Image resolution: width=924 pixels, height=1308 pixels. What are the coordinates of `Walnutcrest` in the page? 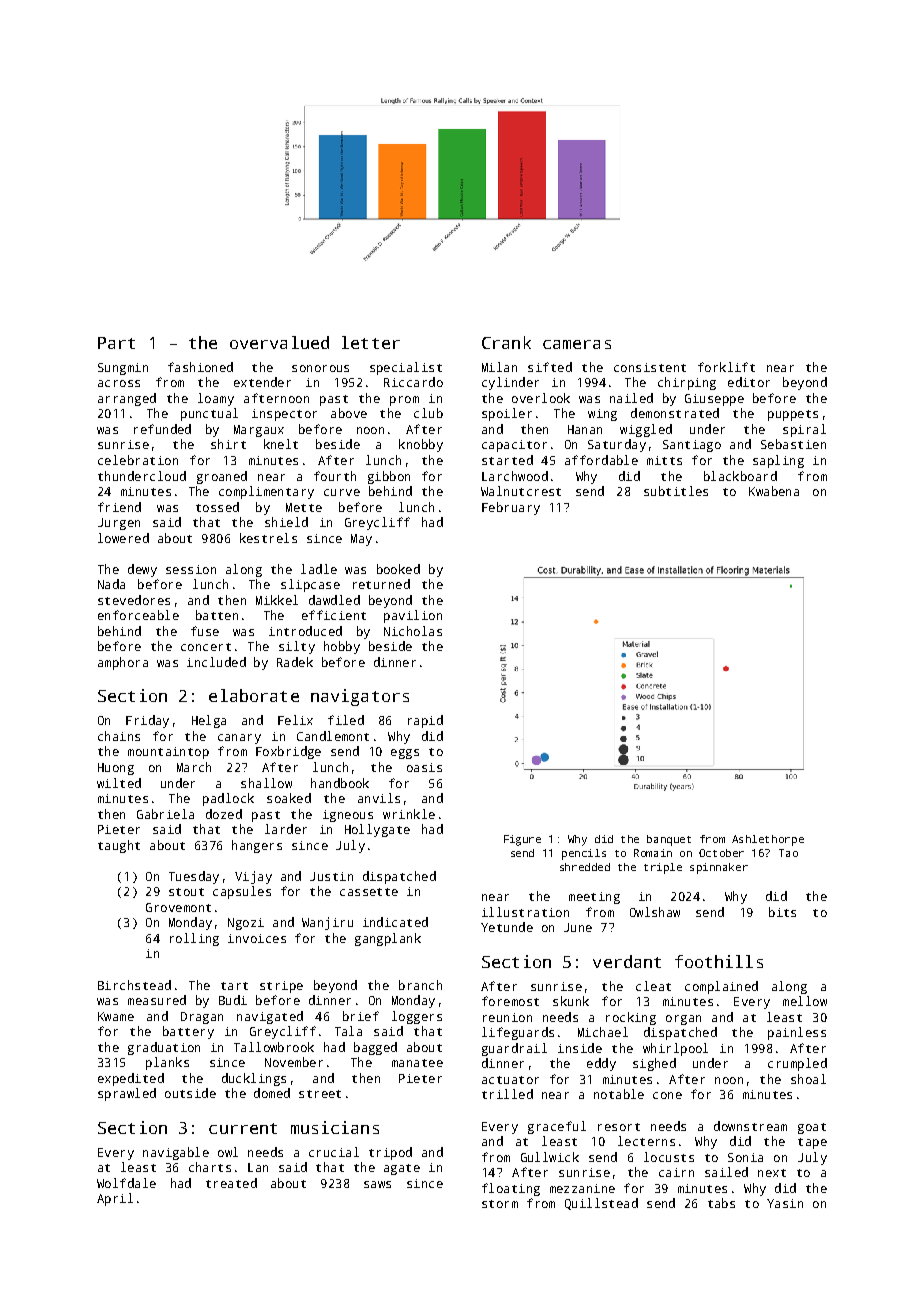 It's located at (521, 491).
